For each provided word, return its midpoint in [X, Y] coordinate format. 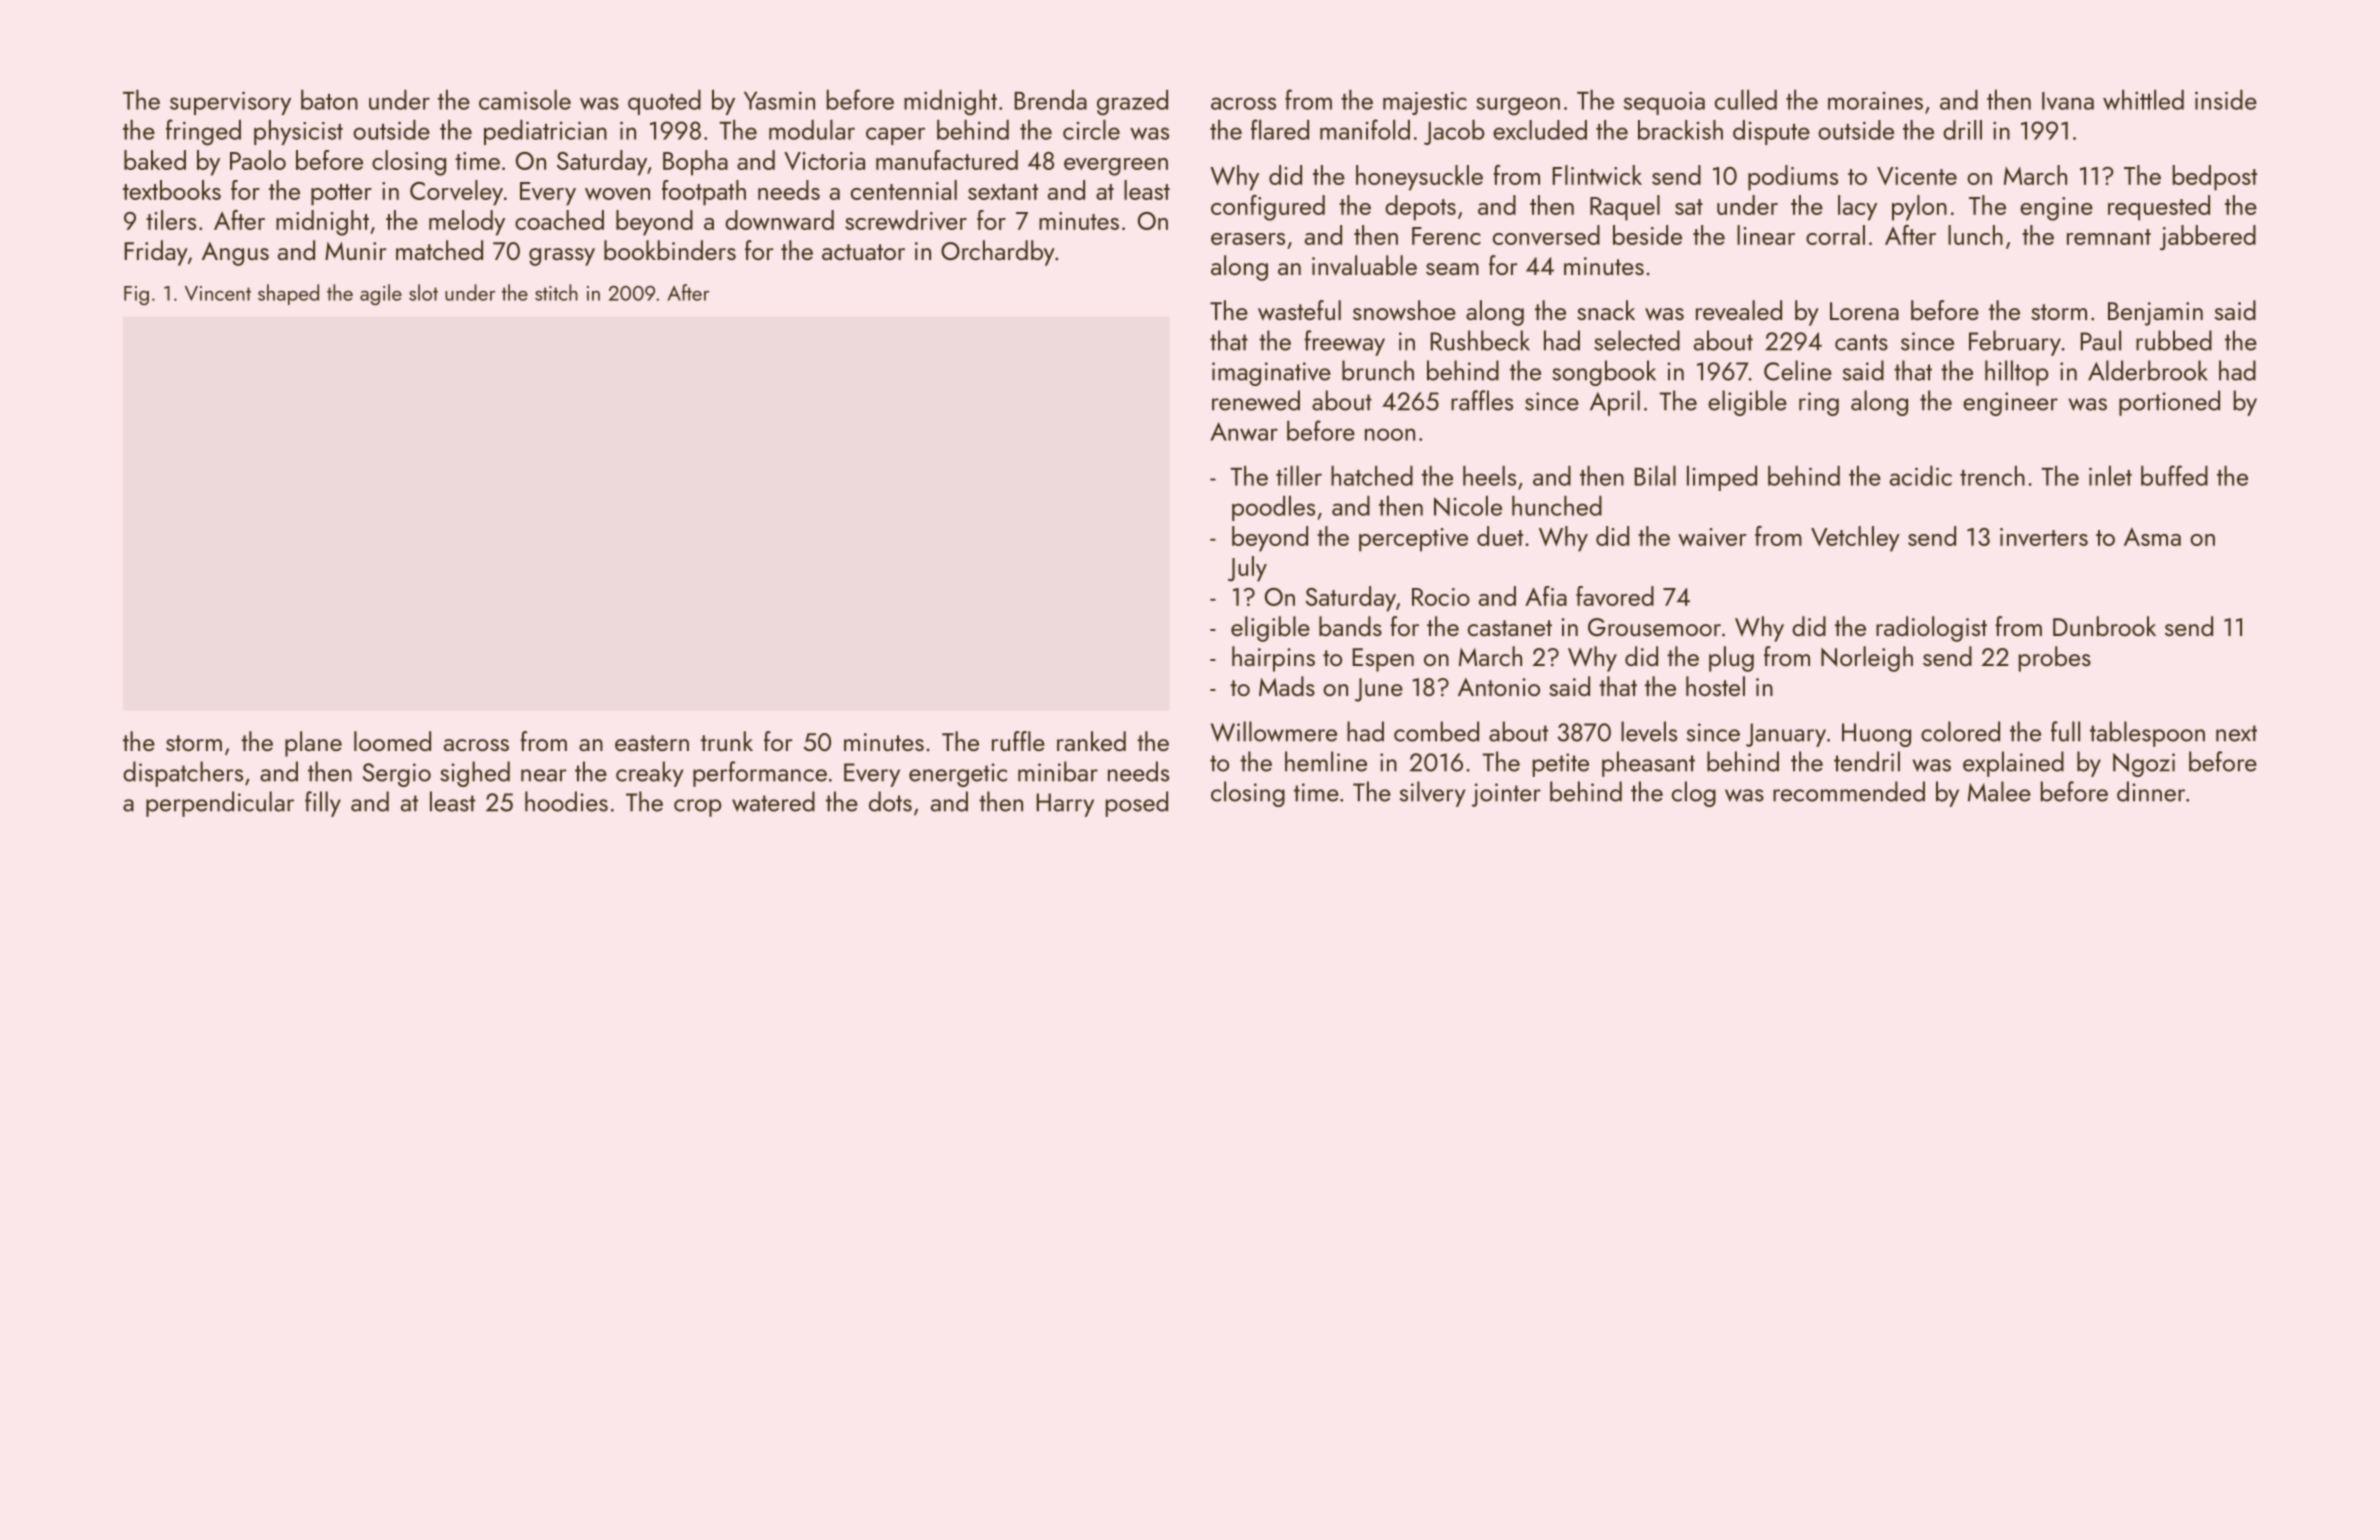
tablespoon [2147, 734]
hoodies [566, 801]
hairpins [1273, 659]
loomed [392, 741]
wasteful [1299, 310]
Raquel [1625, 208]
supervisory [230, 103]
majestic [1425, 103]
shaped [288, 294]
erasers [1248, 239]
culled [1746, 100]
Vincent [218, 293]
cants [1861, 342]
